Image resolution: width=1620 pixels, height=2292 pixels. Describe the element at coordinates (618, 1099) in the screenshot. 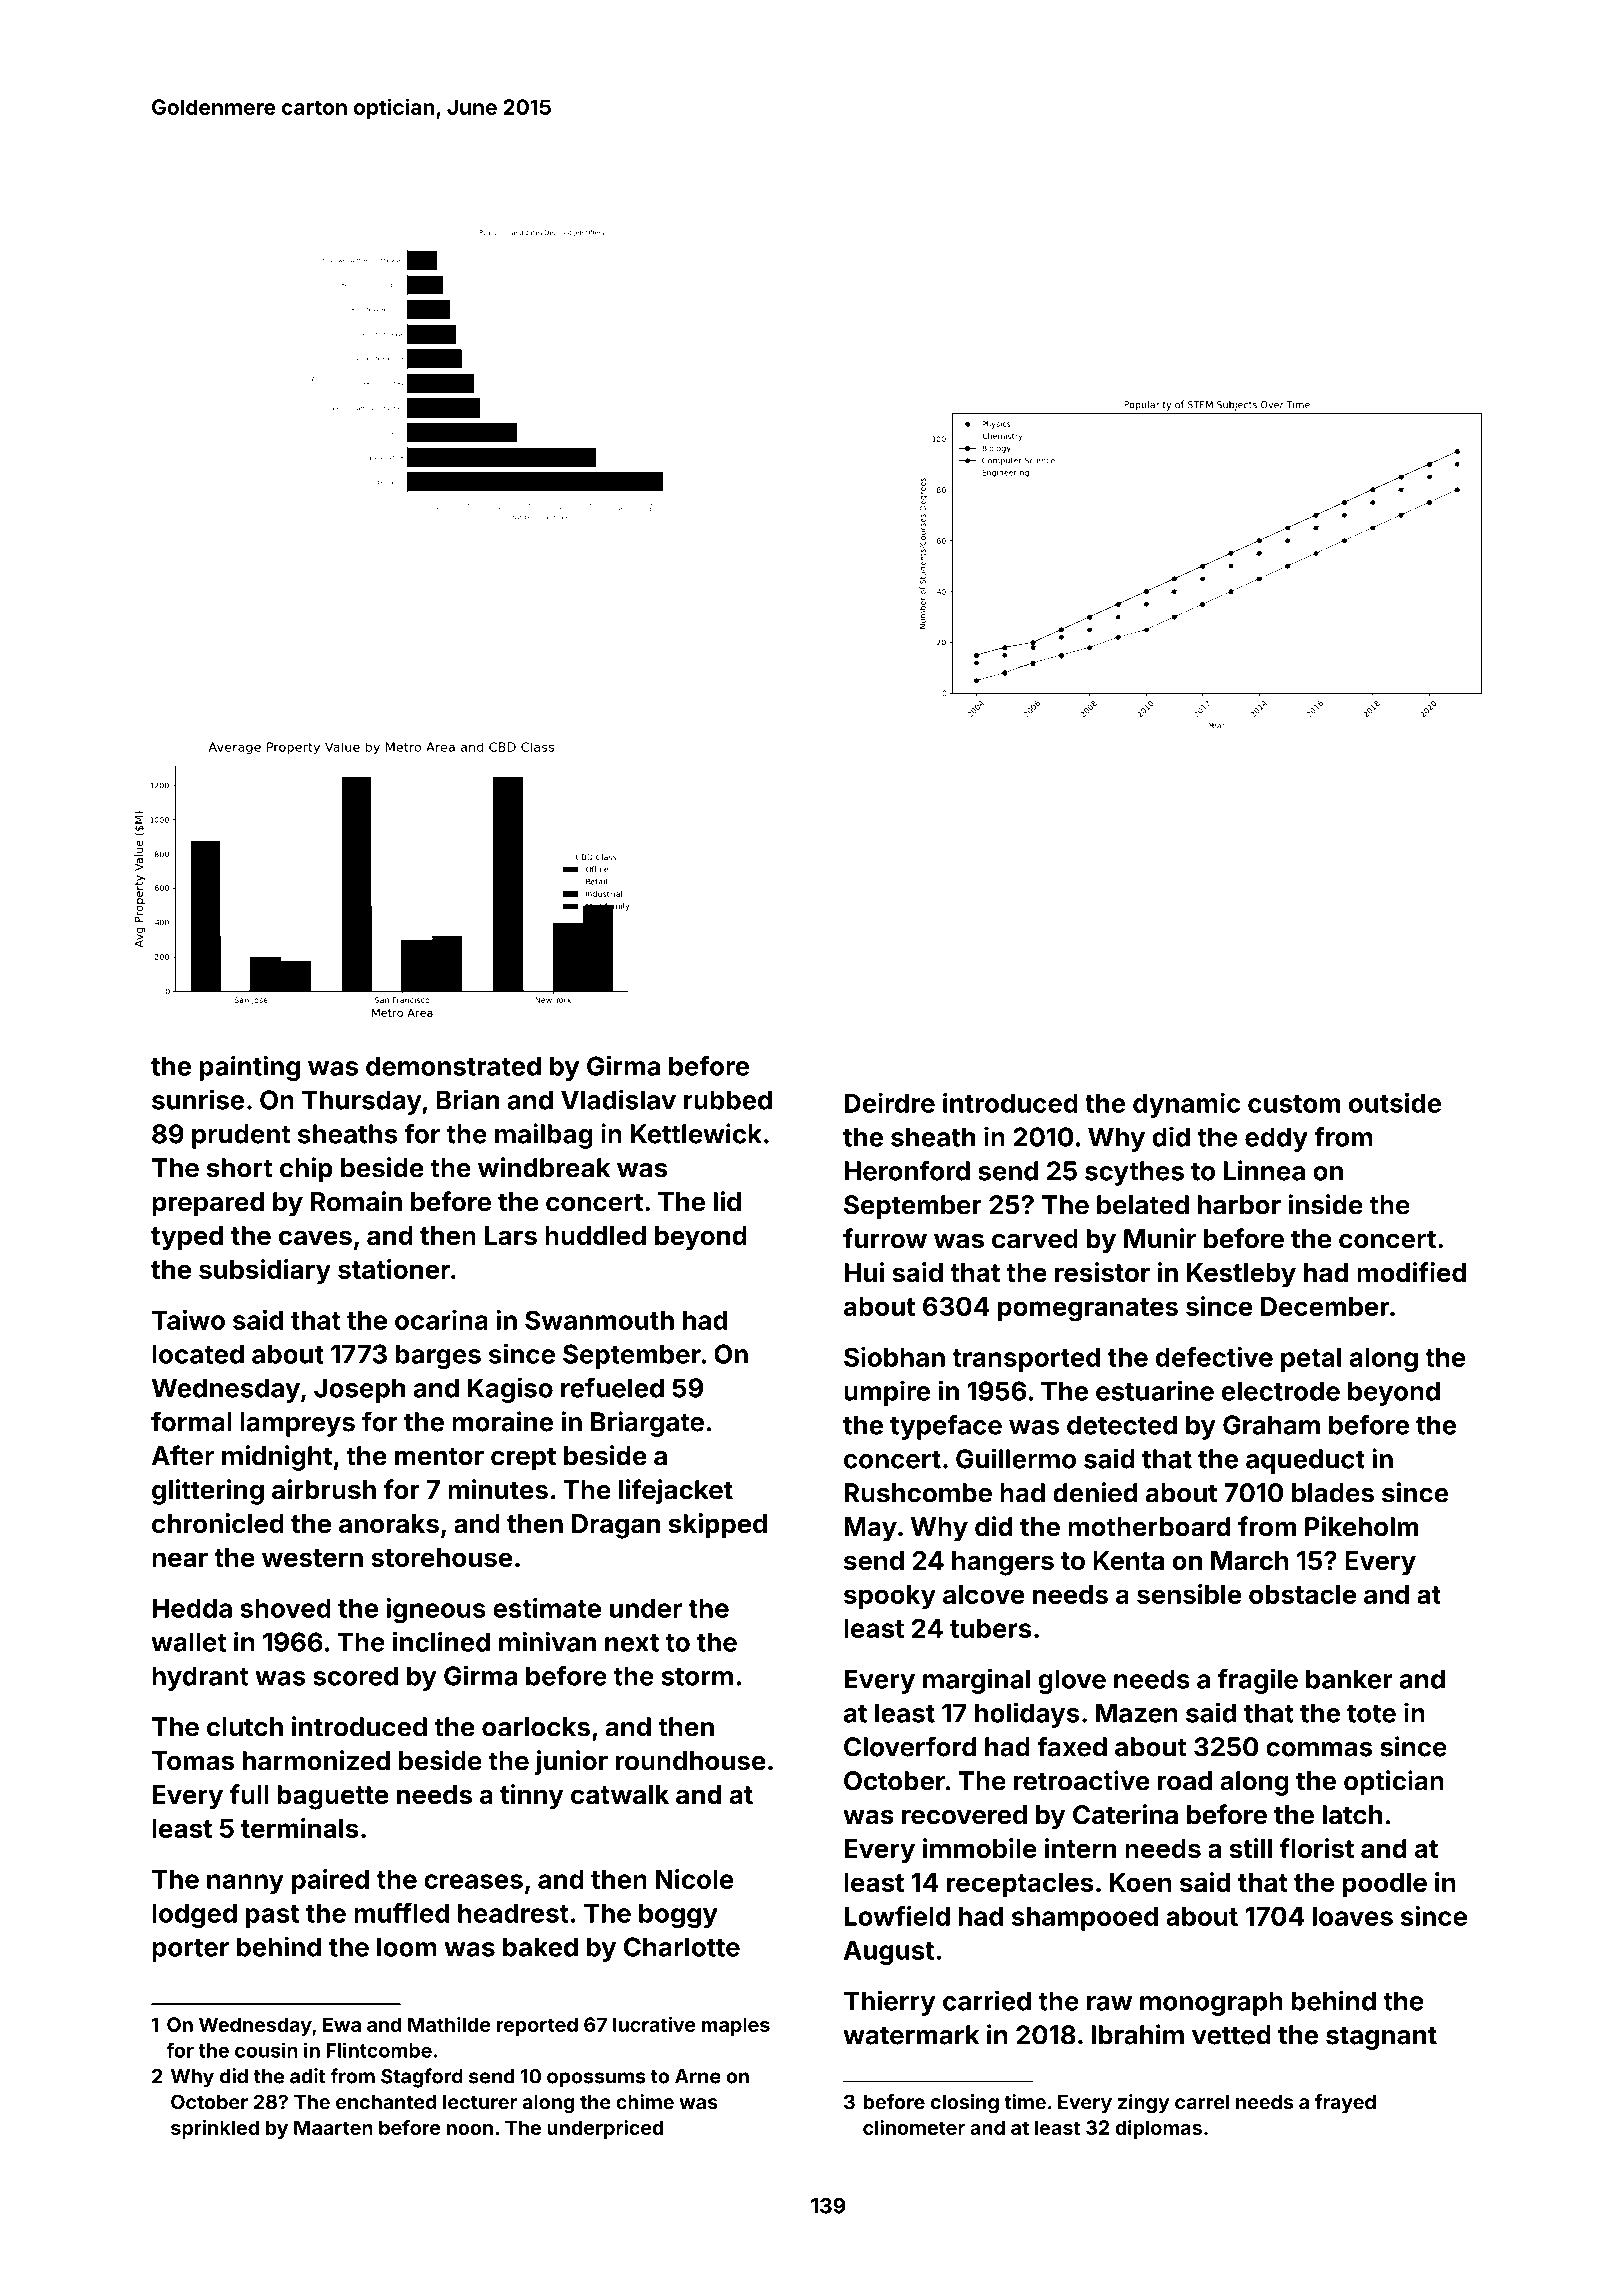

I see `Vladislav` at that location.
